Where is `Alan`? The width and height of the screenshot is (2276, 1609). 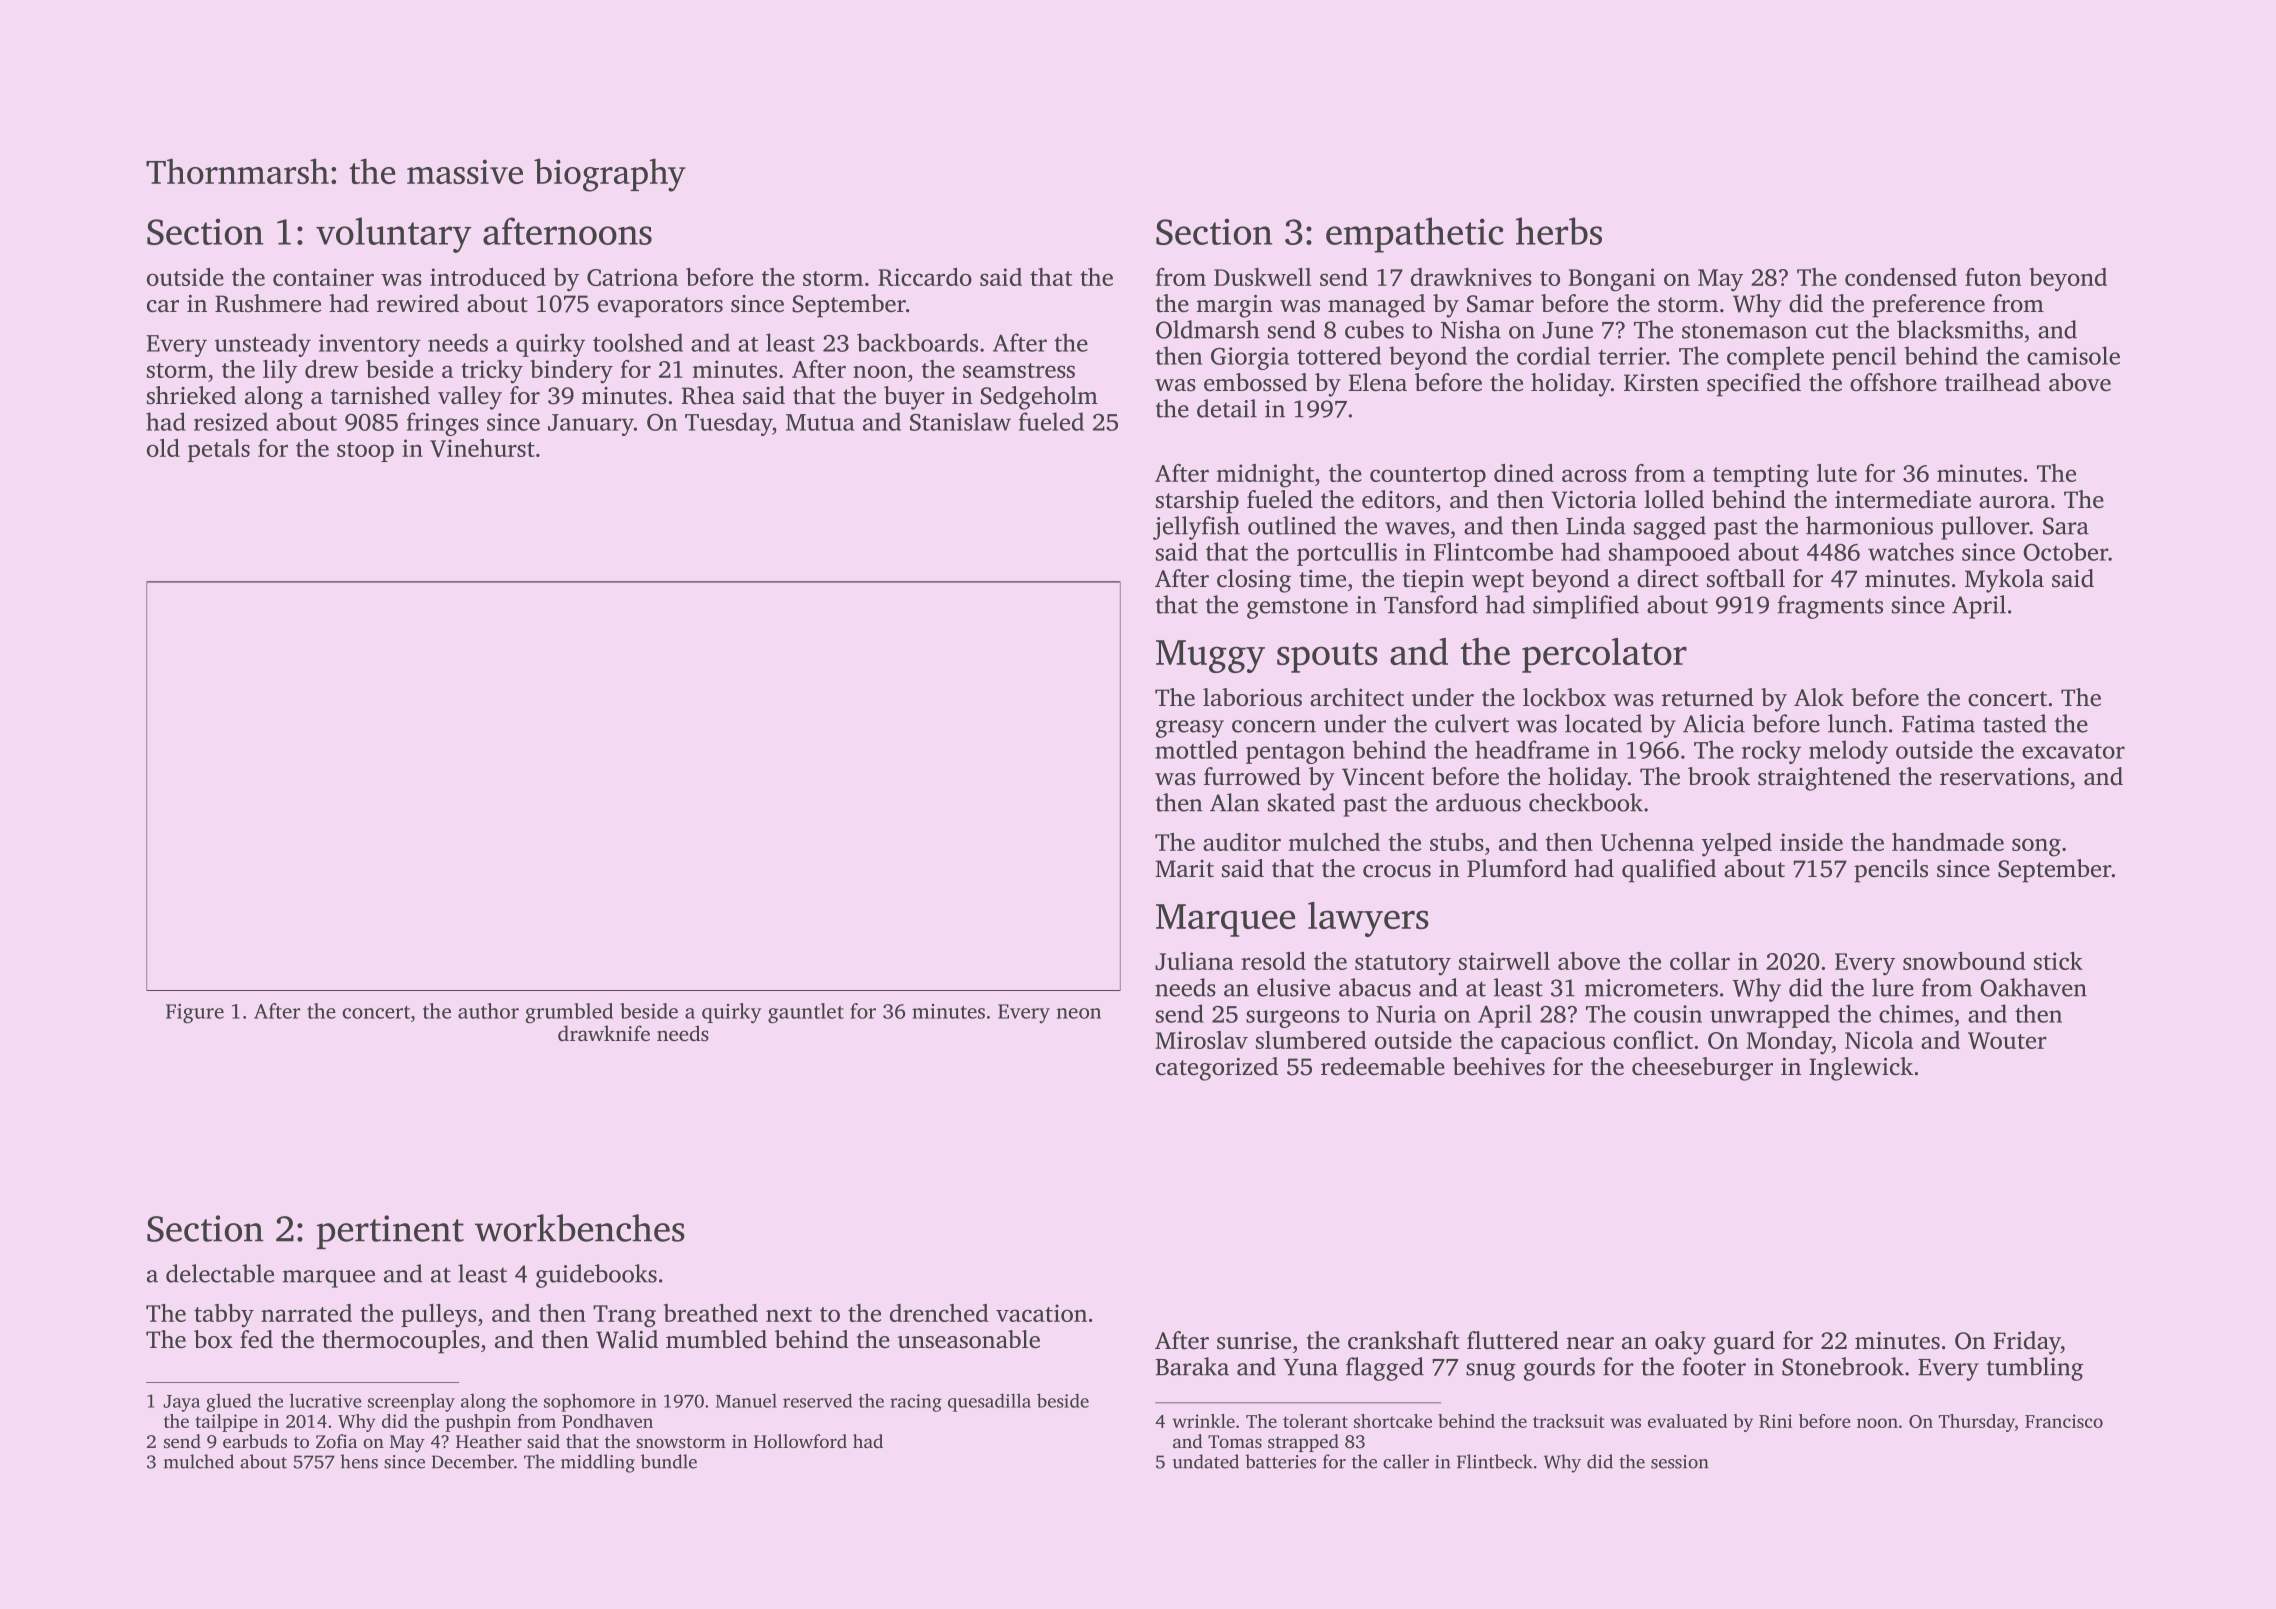
Alan is located at coordinates (1234, 802).
